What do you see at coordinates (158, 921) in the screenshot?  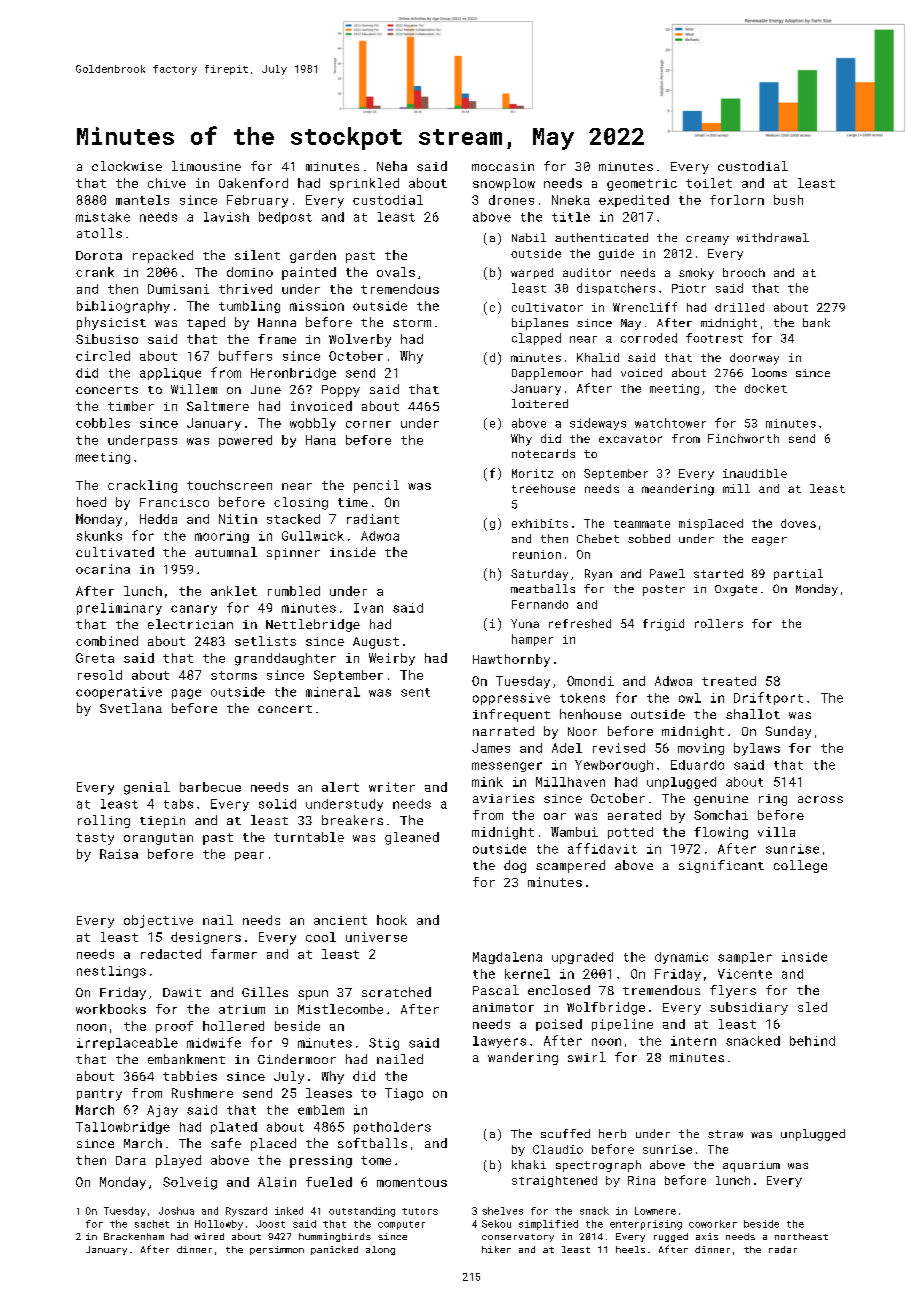 I see `objective` at bounding box center [158, 921].
